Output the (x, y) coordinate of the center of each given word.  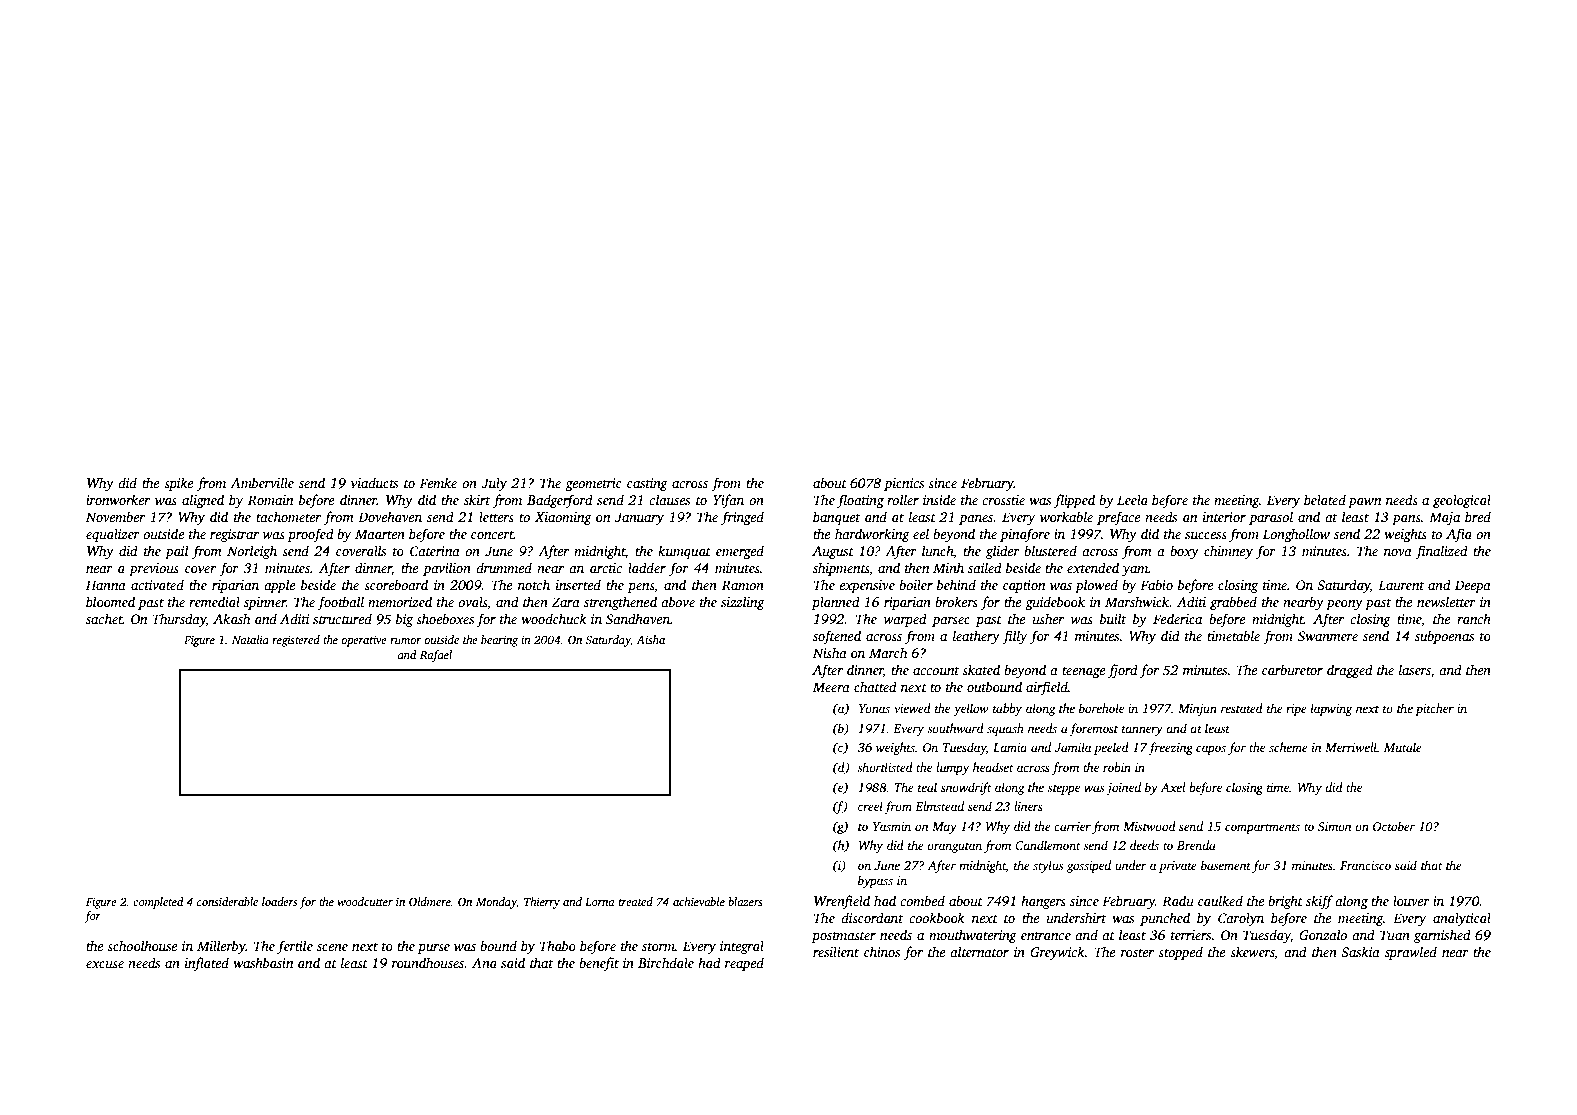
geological (1462, 501)
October (1394, 826)
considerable (227, 901)
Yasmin (892, 826)
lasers (1415, 669)
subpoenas (1444, 637)
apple (279, 586)
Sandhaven (638, 618)
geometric (593, 484)
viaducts (374, 482)
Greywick (1057, 953)
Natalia (250, 639)
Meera (831, 687)
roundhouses (428, 962)
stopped (1180, 953)
